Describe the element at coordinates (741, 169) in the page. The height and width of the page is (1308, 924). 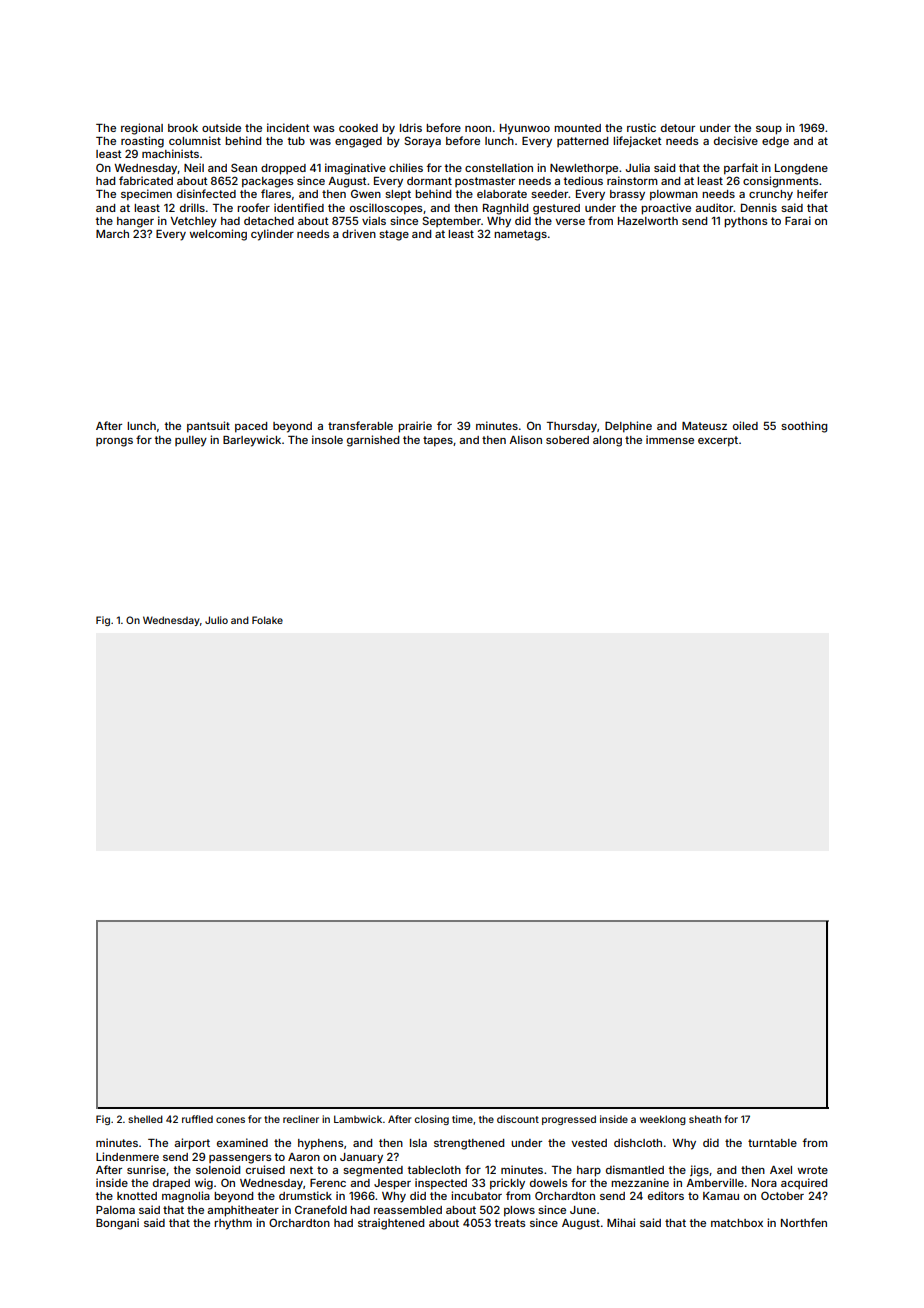
I see `parfait` at that location.
